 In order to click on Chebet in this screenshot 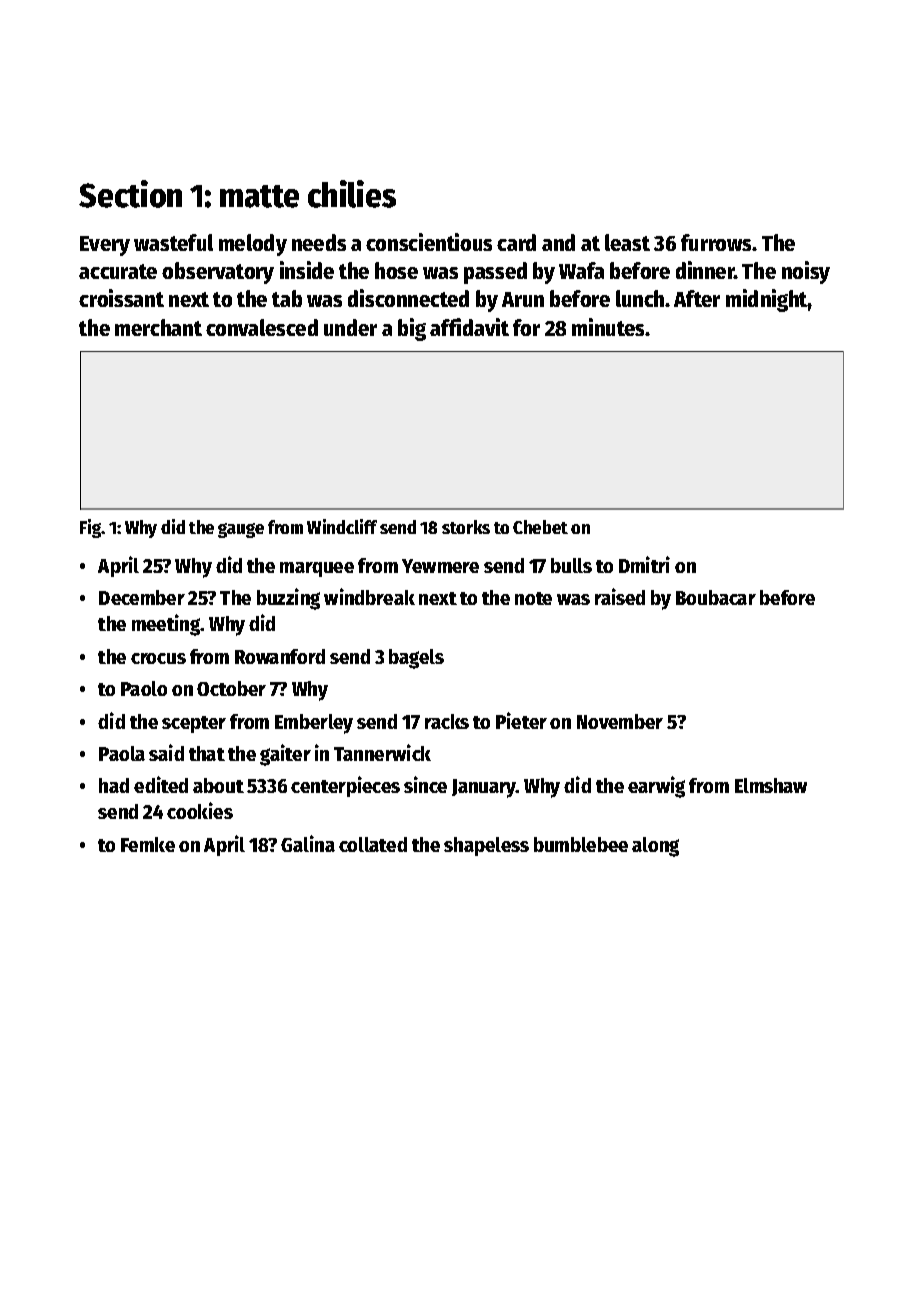, I will do `click(540, 527)`.
